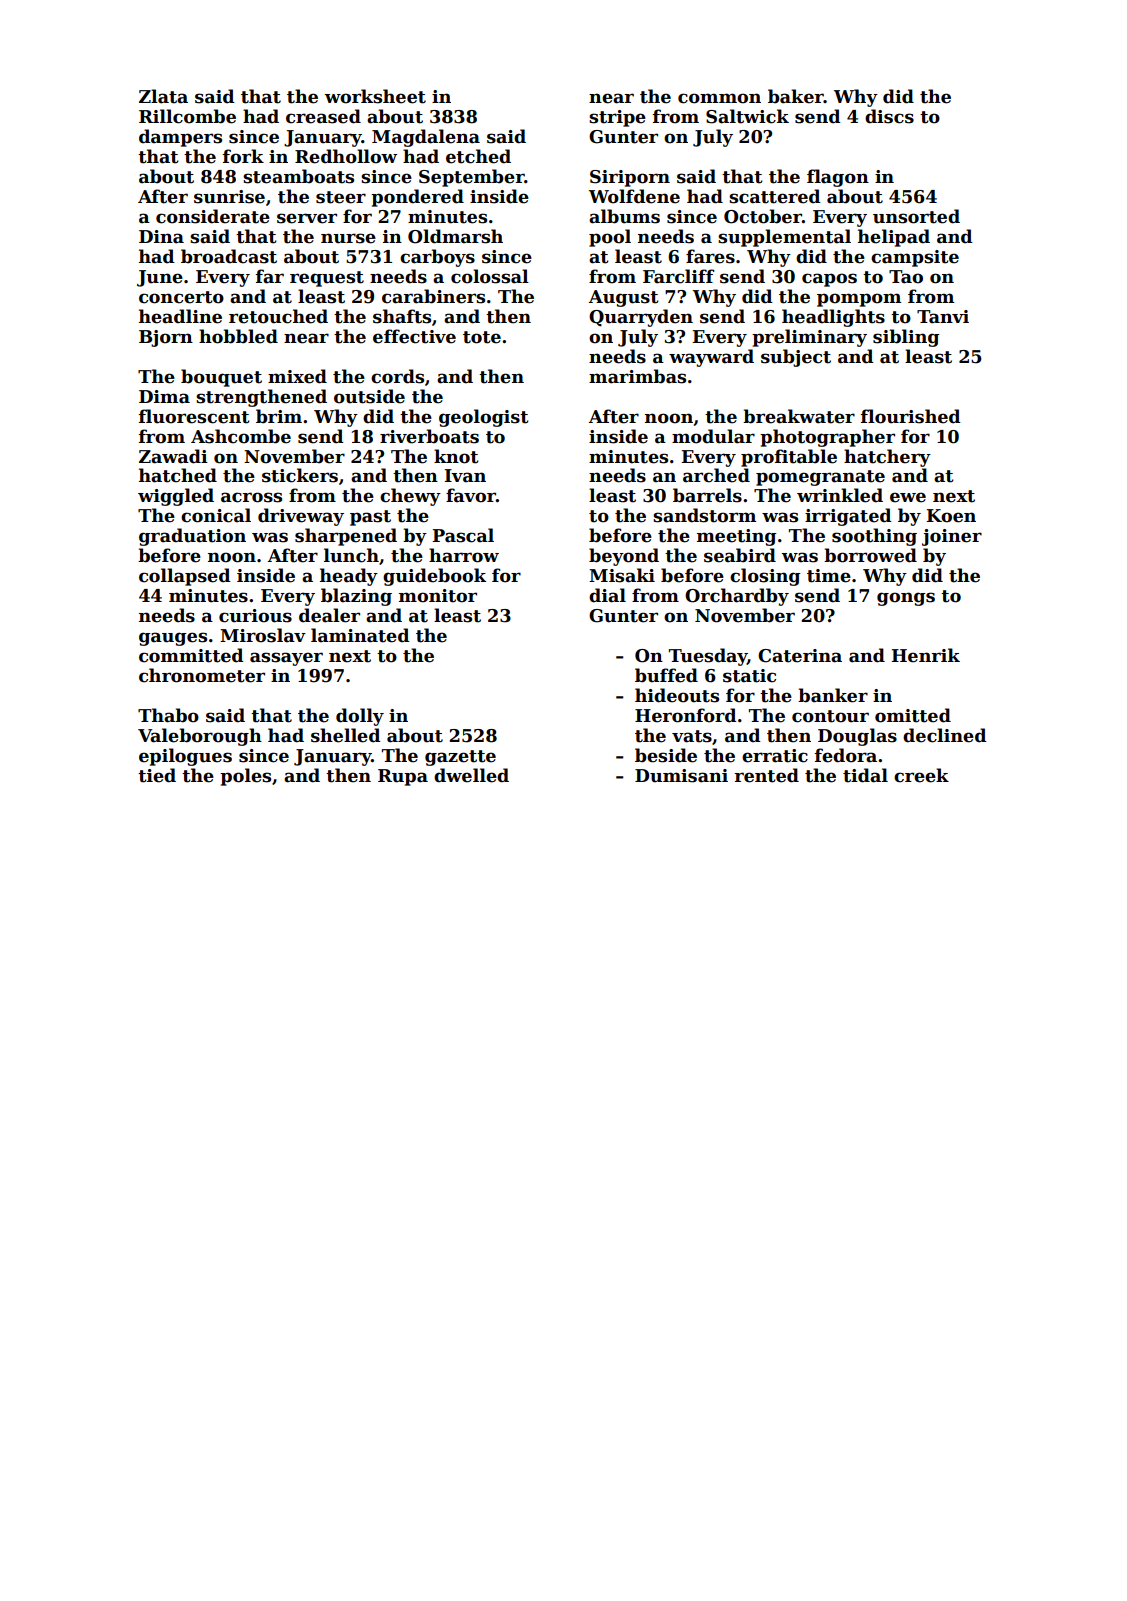 Image resolution: width=1127 pixels, height=1601 pixels. I want to click on pomegranate, so click(820, 478).
